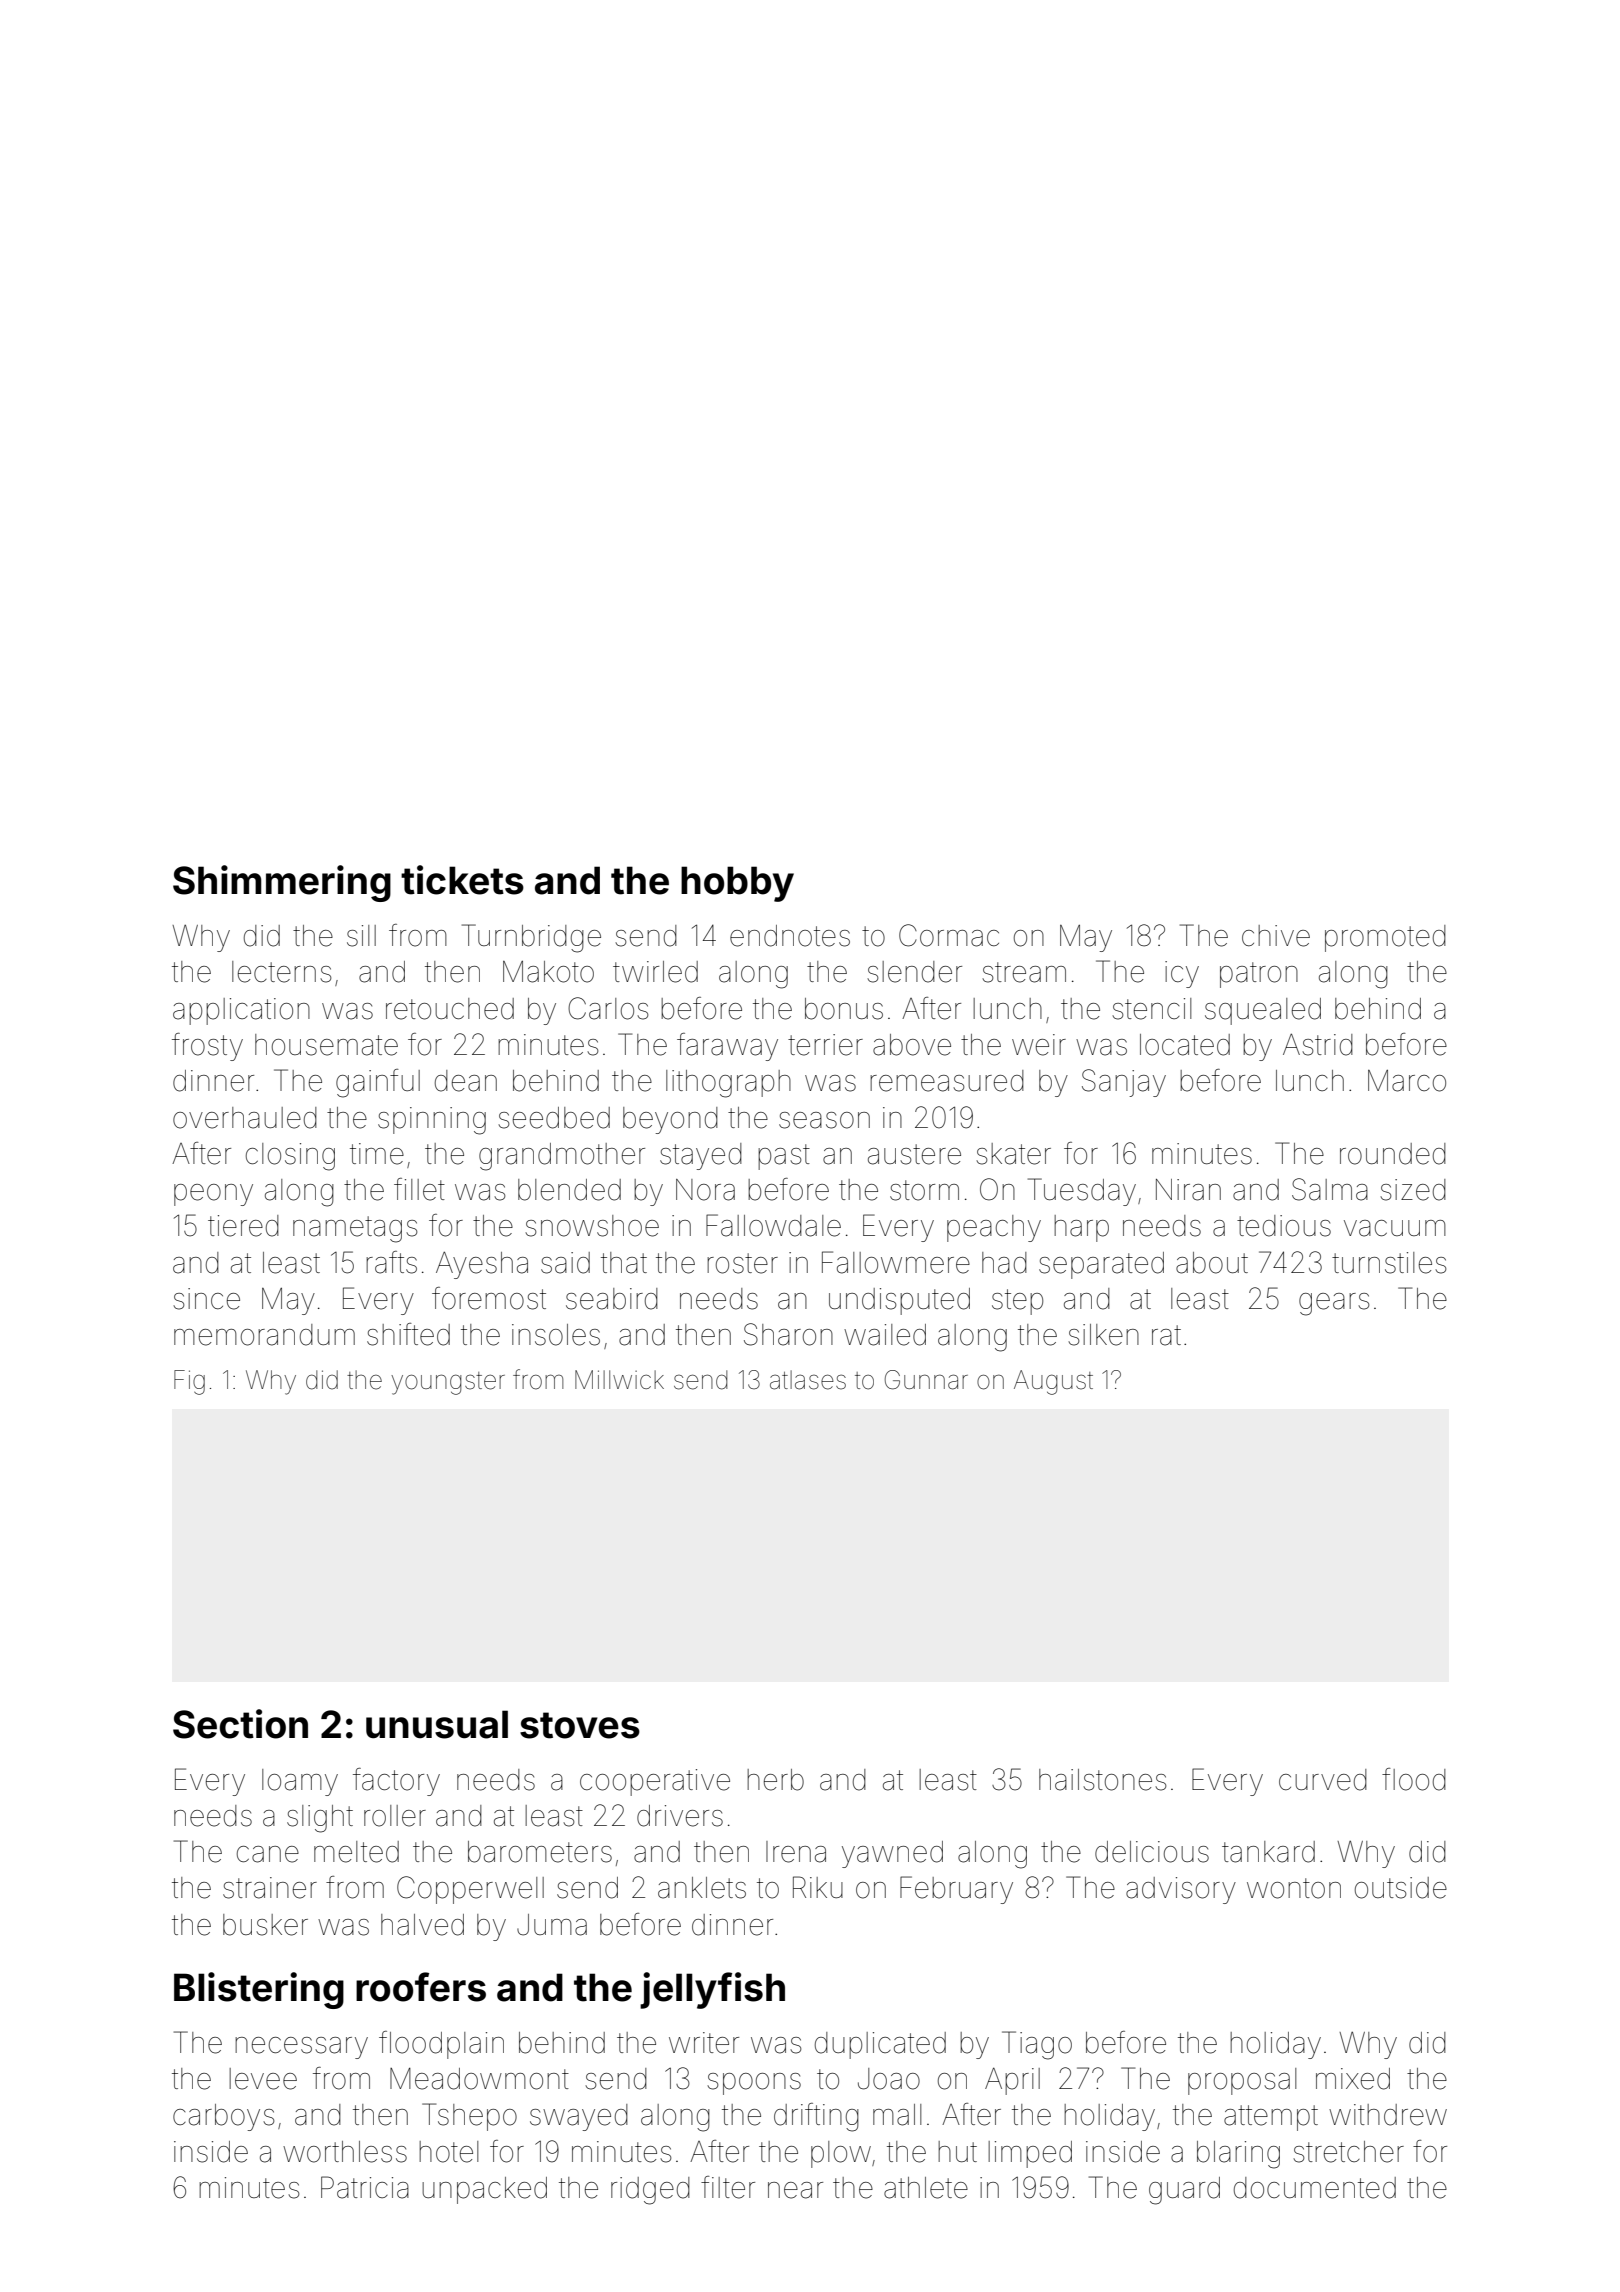  What do you see at coordinates (1318, 1045) in the page?
I see `Astrid` at bounding box center [1318, 1045].
